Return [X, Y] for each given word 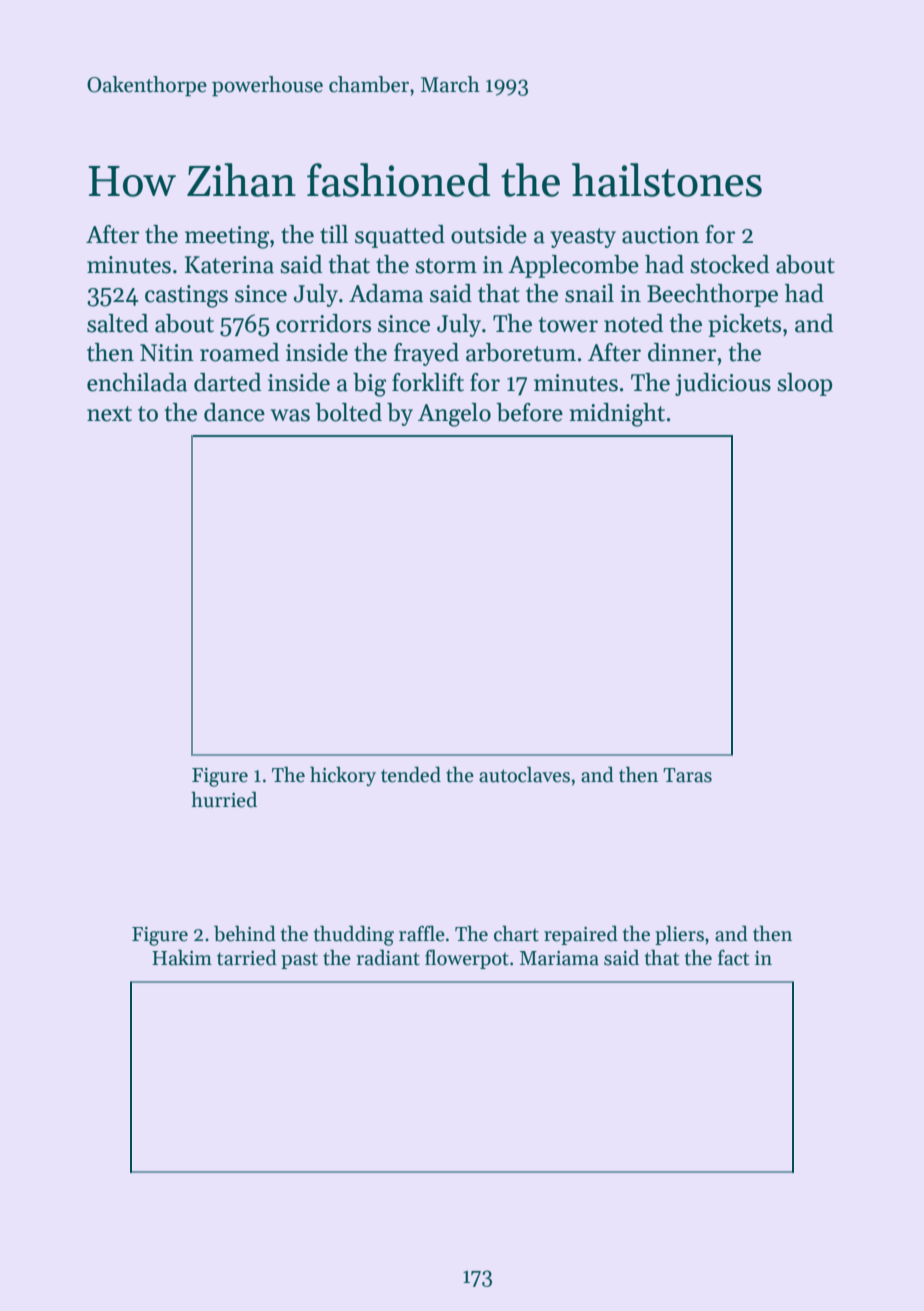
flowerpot [467, 959]
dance [234, 412]
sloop [804, 384]
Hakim [182, 957]
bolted [348, 412]
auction [660, 235]
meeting [227, 237]
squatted [400, 236]
